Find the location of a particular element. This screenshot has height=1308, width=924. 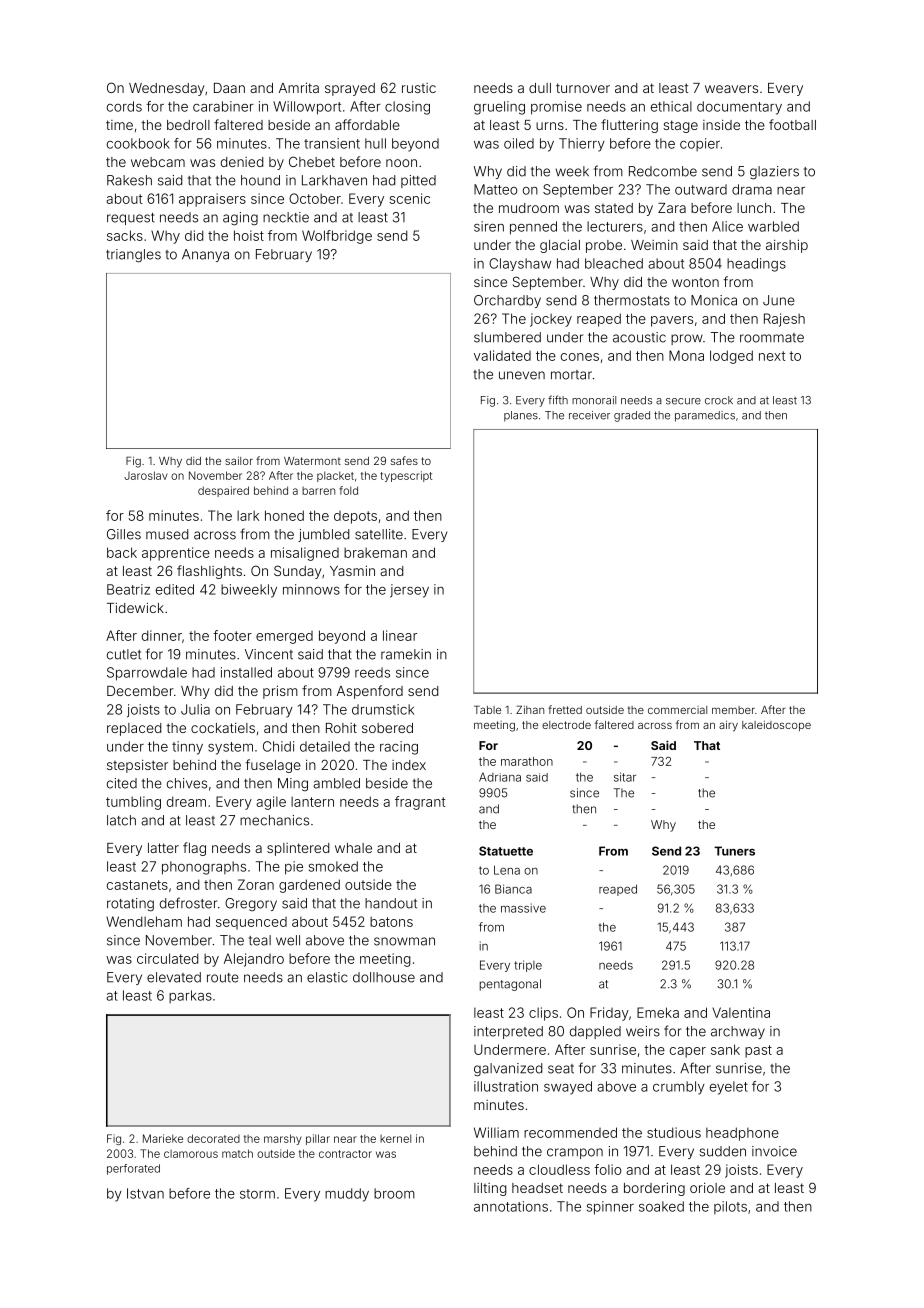

Zoran is located at coordinates (256, 884).
